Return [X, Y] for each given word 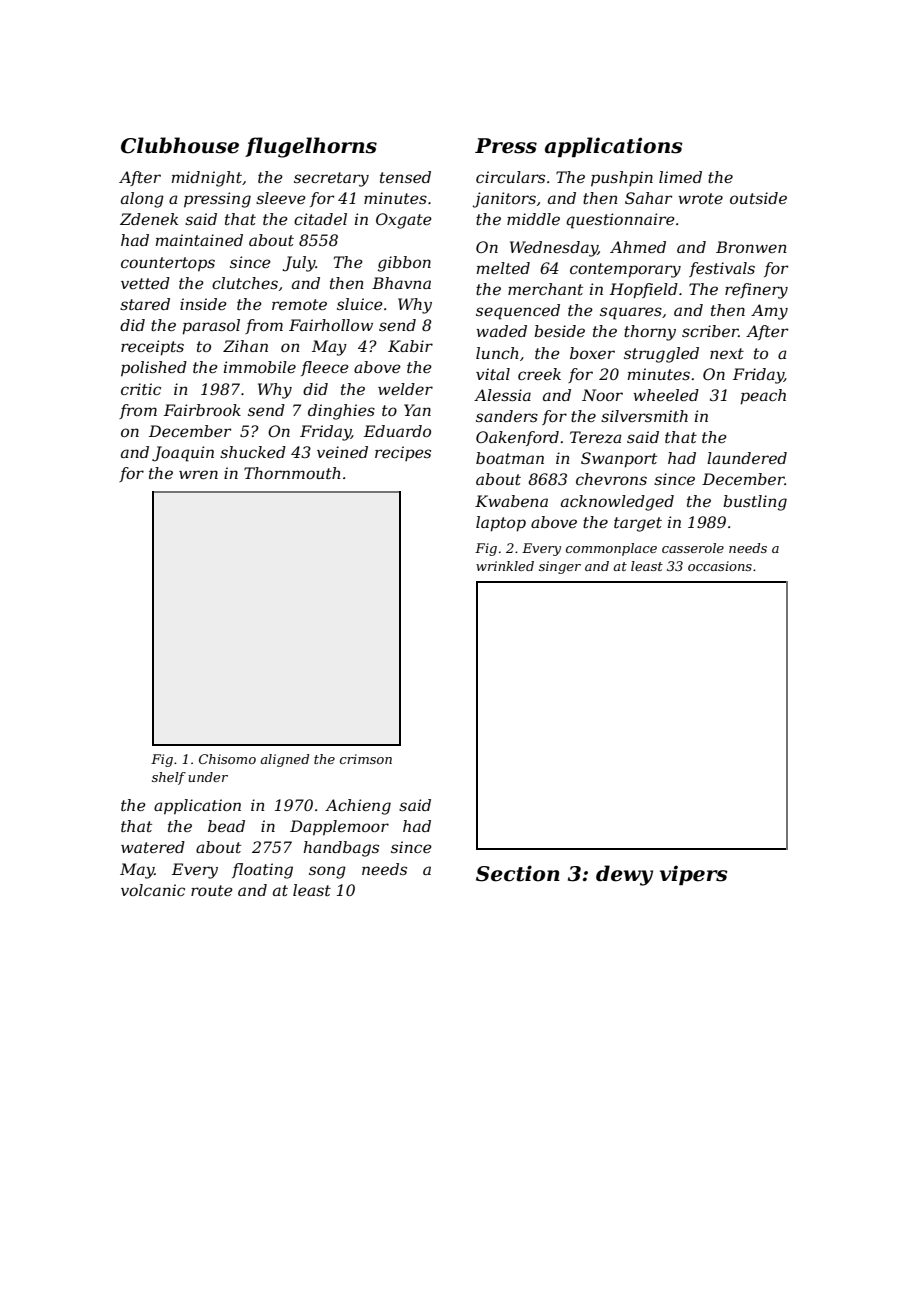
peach [763, 397]
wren [198, 474]
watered [153, 847]
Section [518, 873]
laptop [501, 524]
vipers [694, 875]
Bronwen [751, 247]
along [142, 200]
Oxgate [404, 221]
